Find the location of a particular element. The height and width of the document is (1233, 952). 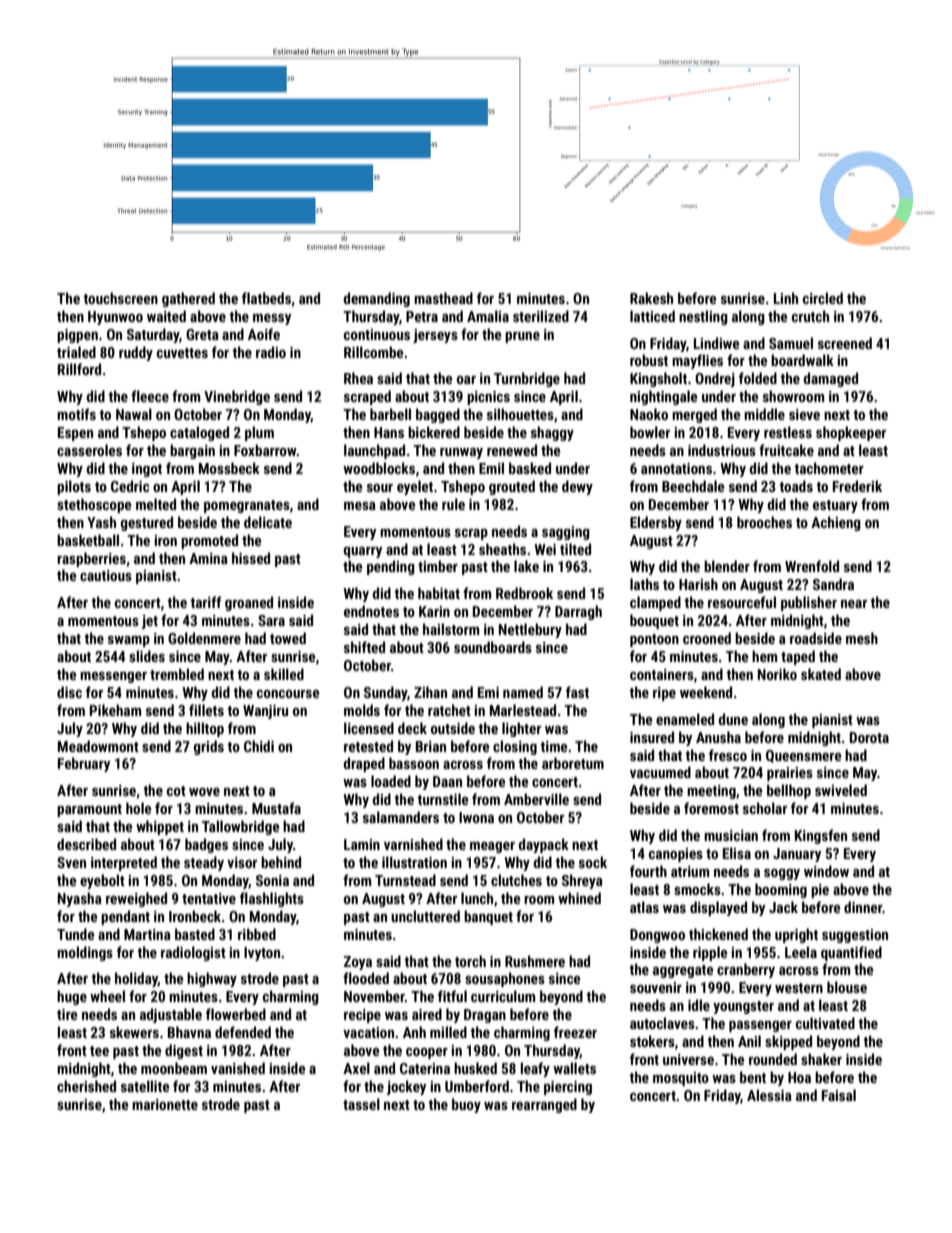

soundboards is located at coordinates (493, 647).
